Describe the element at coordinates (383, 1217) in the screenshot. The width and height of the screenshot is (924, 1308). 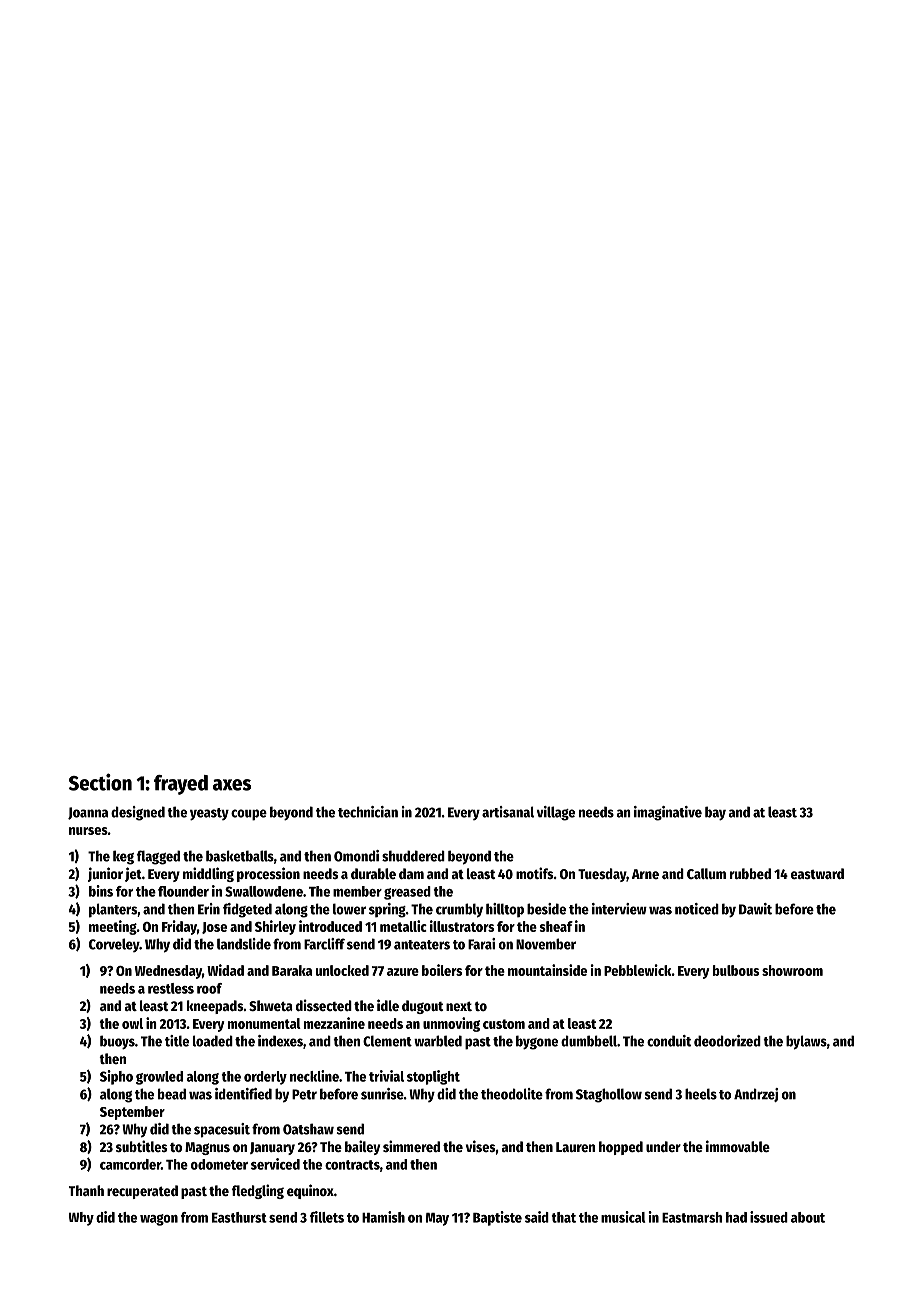
I see `Hamish` at that location.
